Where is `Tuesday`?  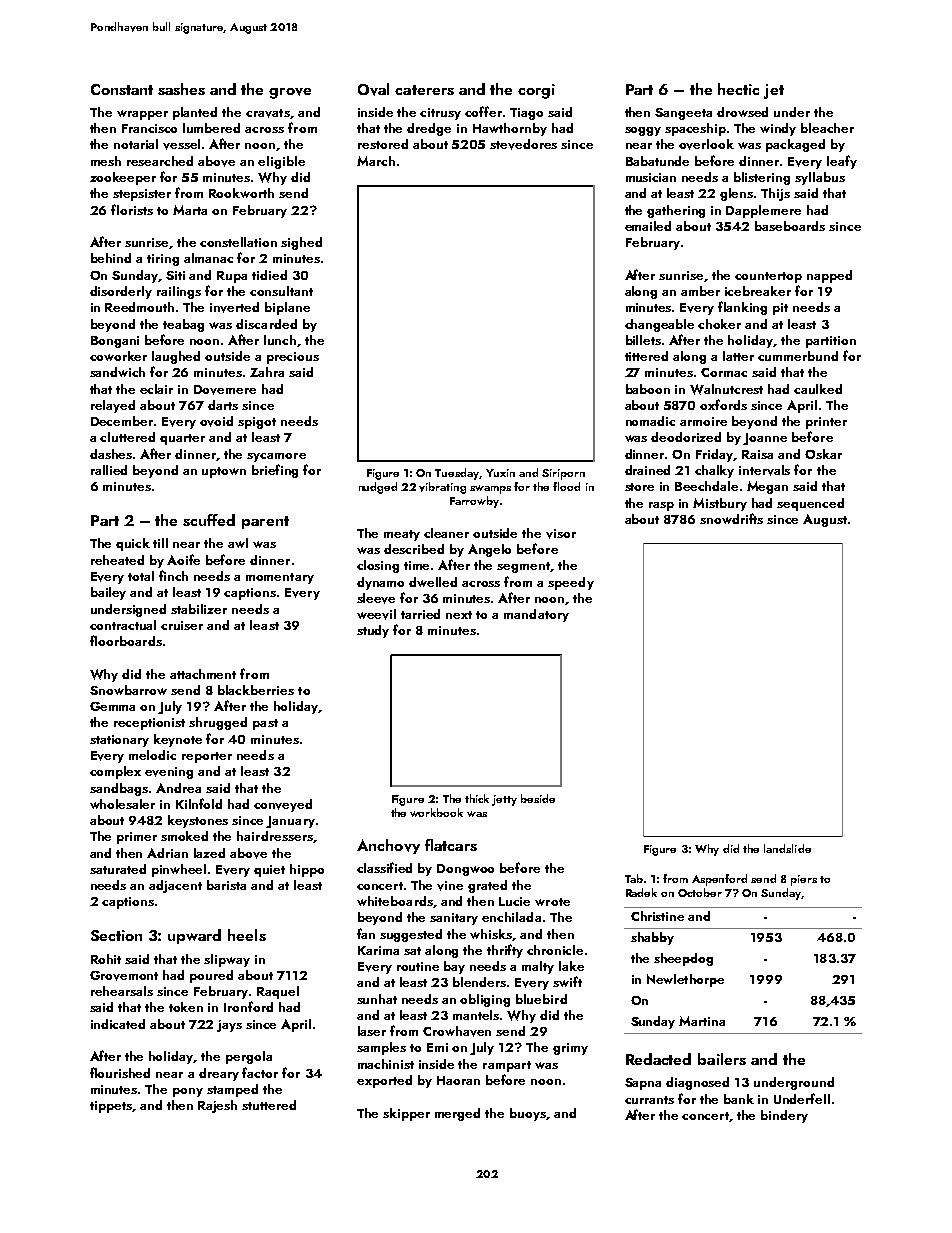 Tuesday is located at coordinates (457, 474).
